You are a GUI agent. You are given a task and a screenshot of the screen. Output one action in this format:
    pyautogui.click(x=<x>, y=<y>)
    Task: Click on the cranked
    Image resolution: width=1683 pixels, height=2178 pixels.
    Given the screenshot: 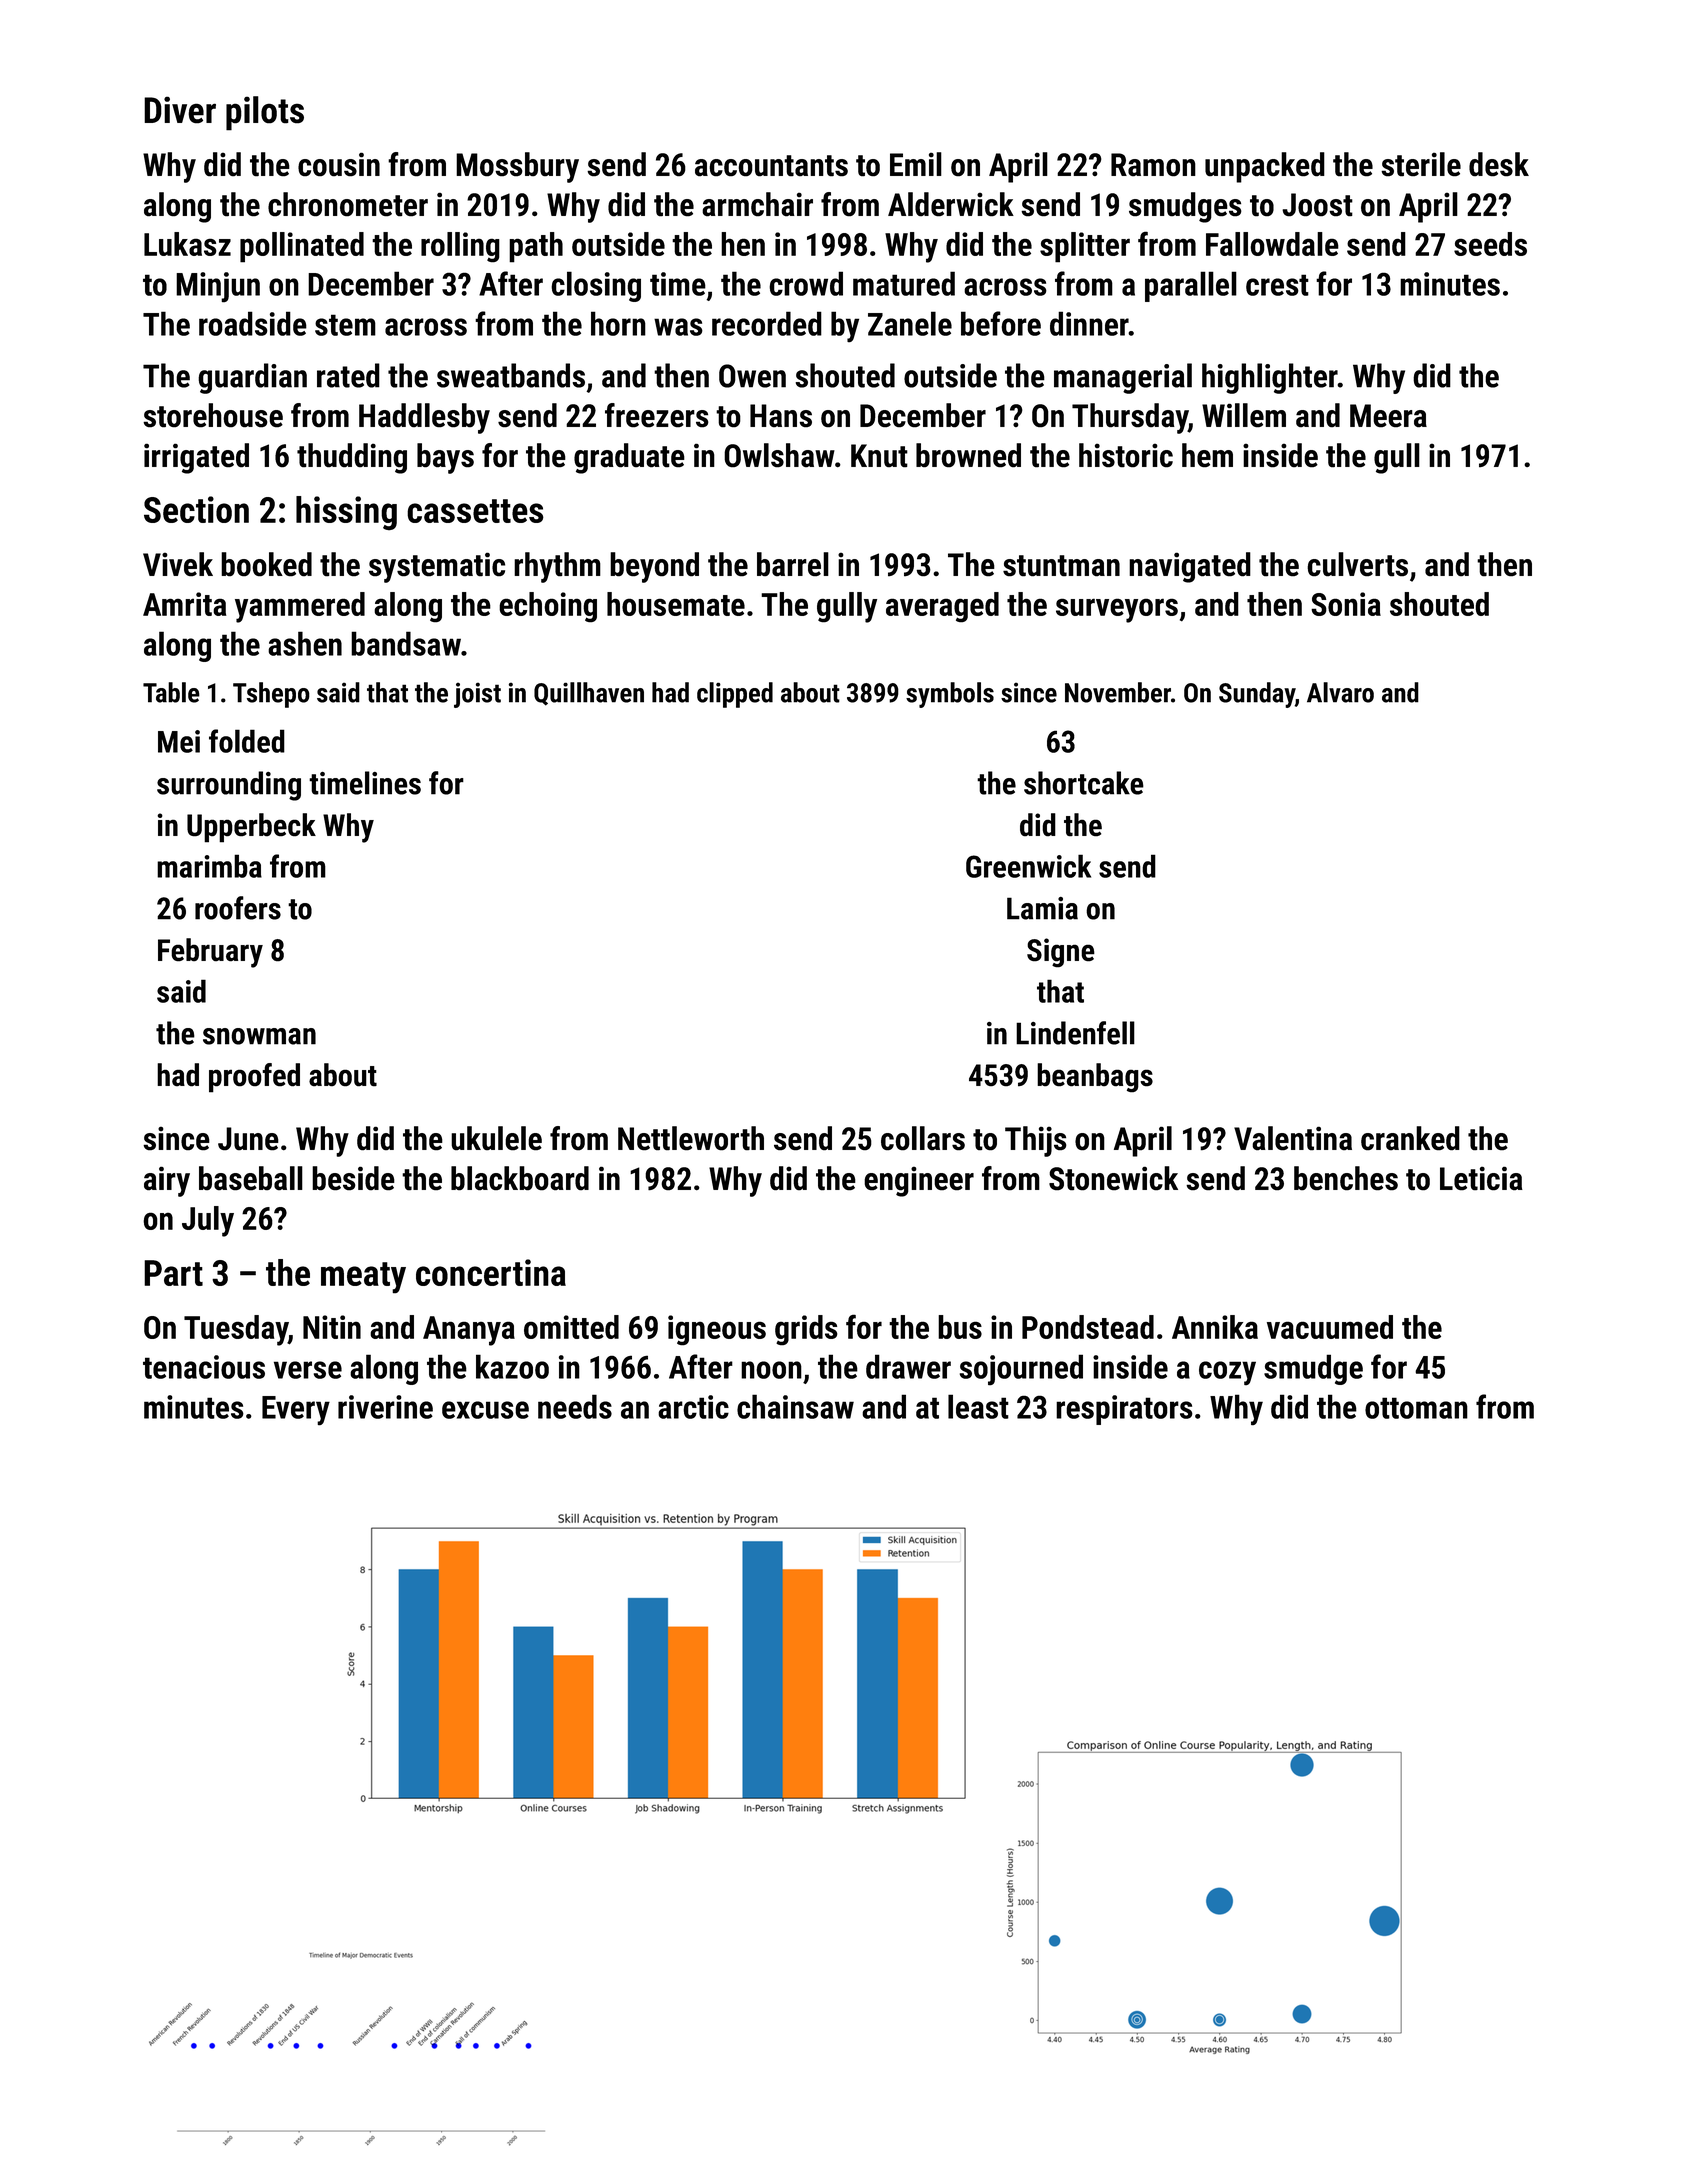 What is the action you would take?
    pyautogui.click(x=1410, y=1138)
